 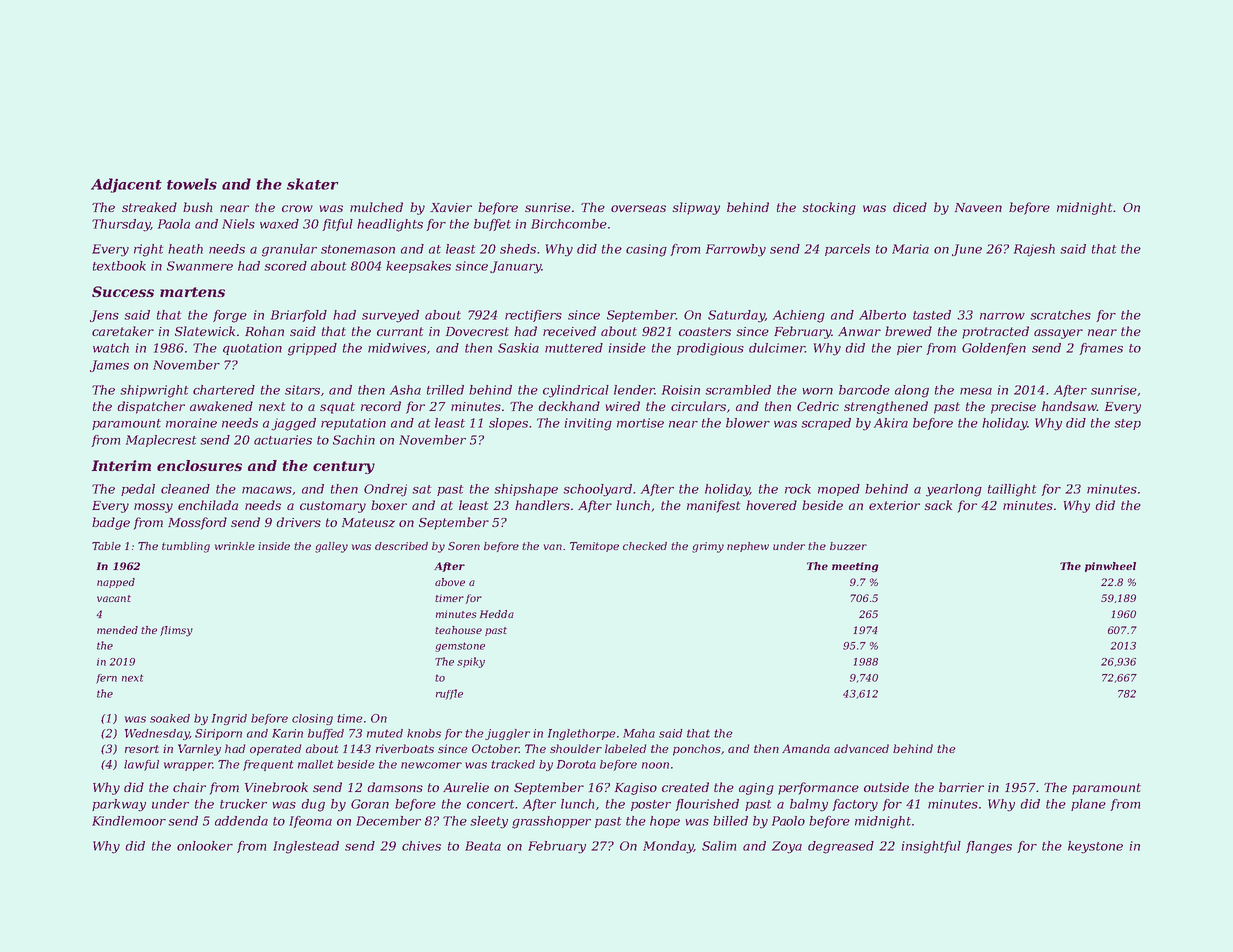 What do you see at coordinates (450, 582) in the image?
I see `above` at bounding box center [450, 582].
